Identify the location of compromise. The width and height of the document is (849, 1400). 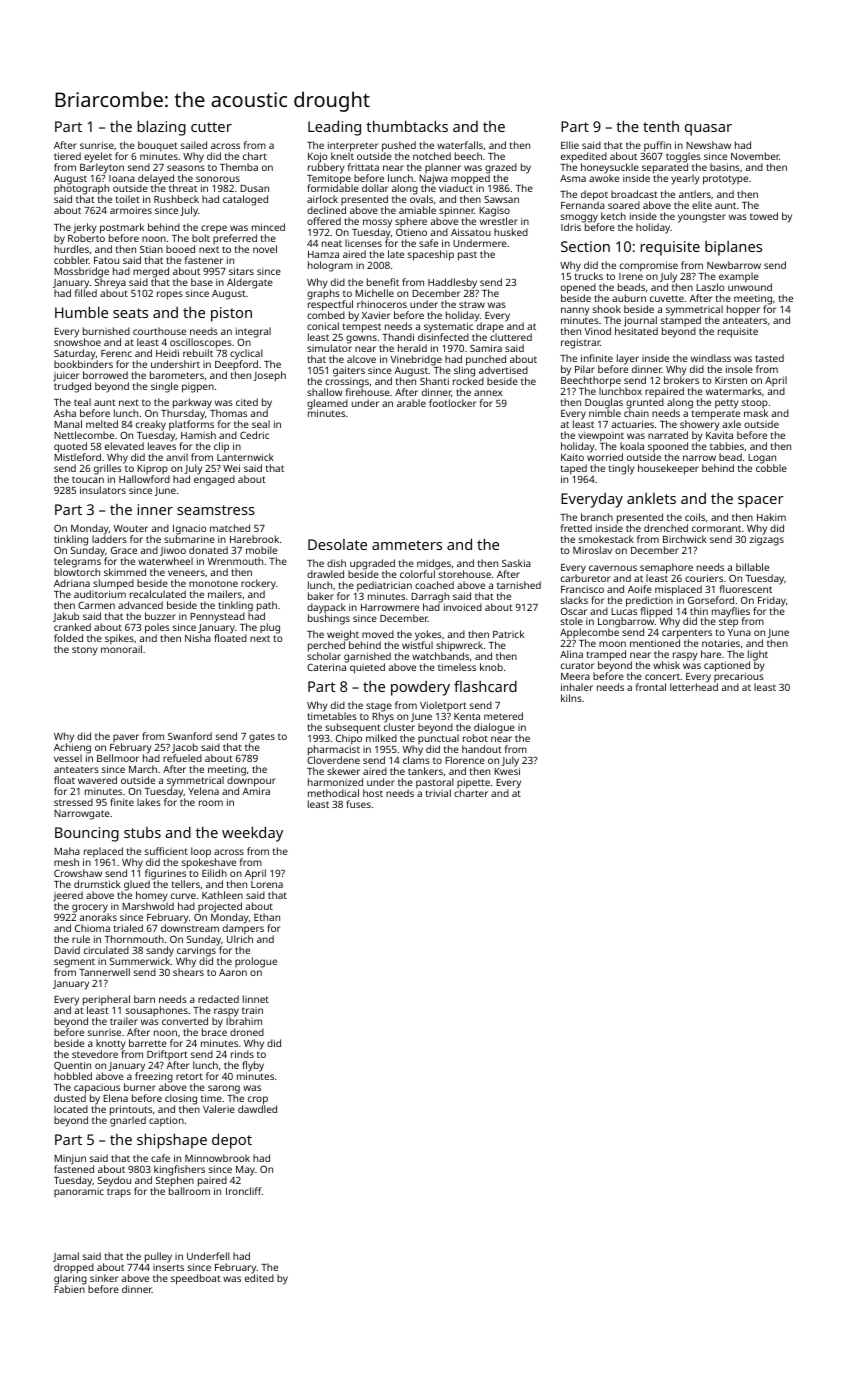
(649, 266).
